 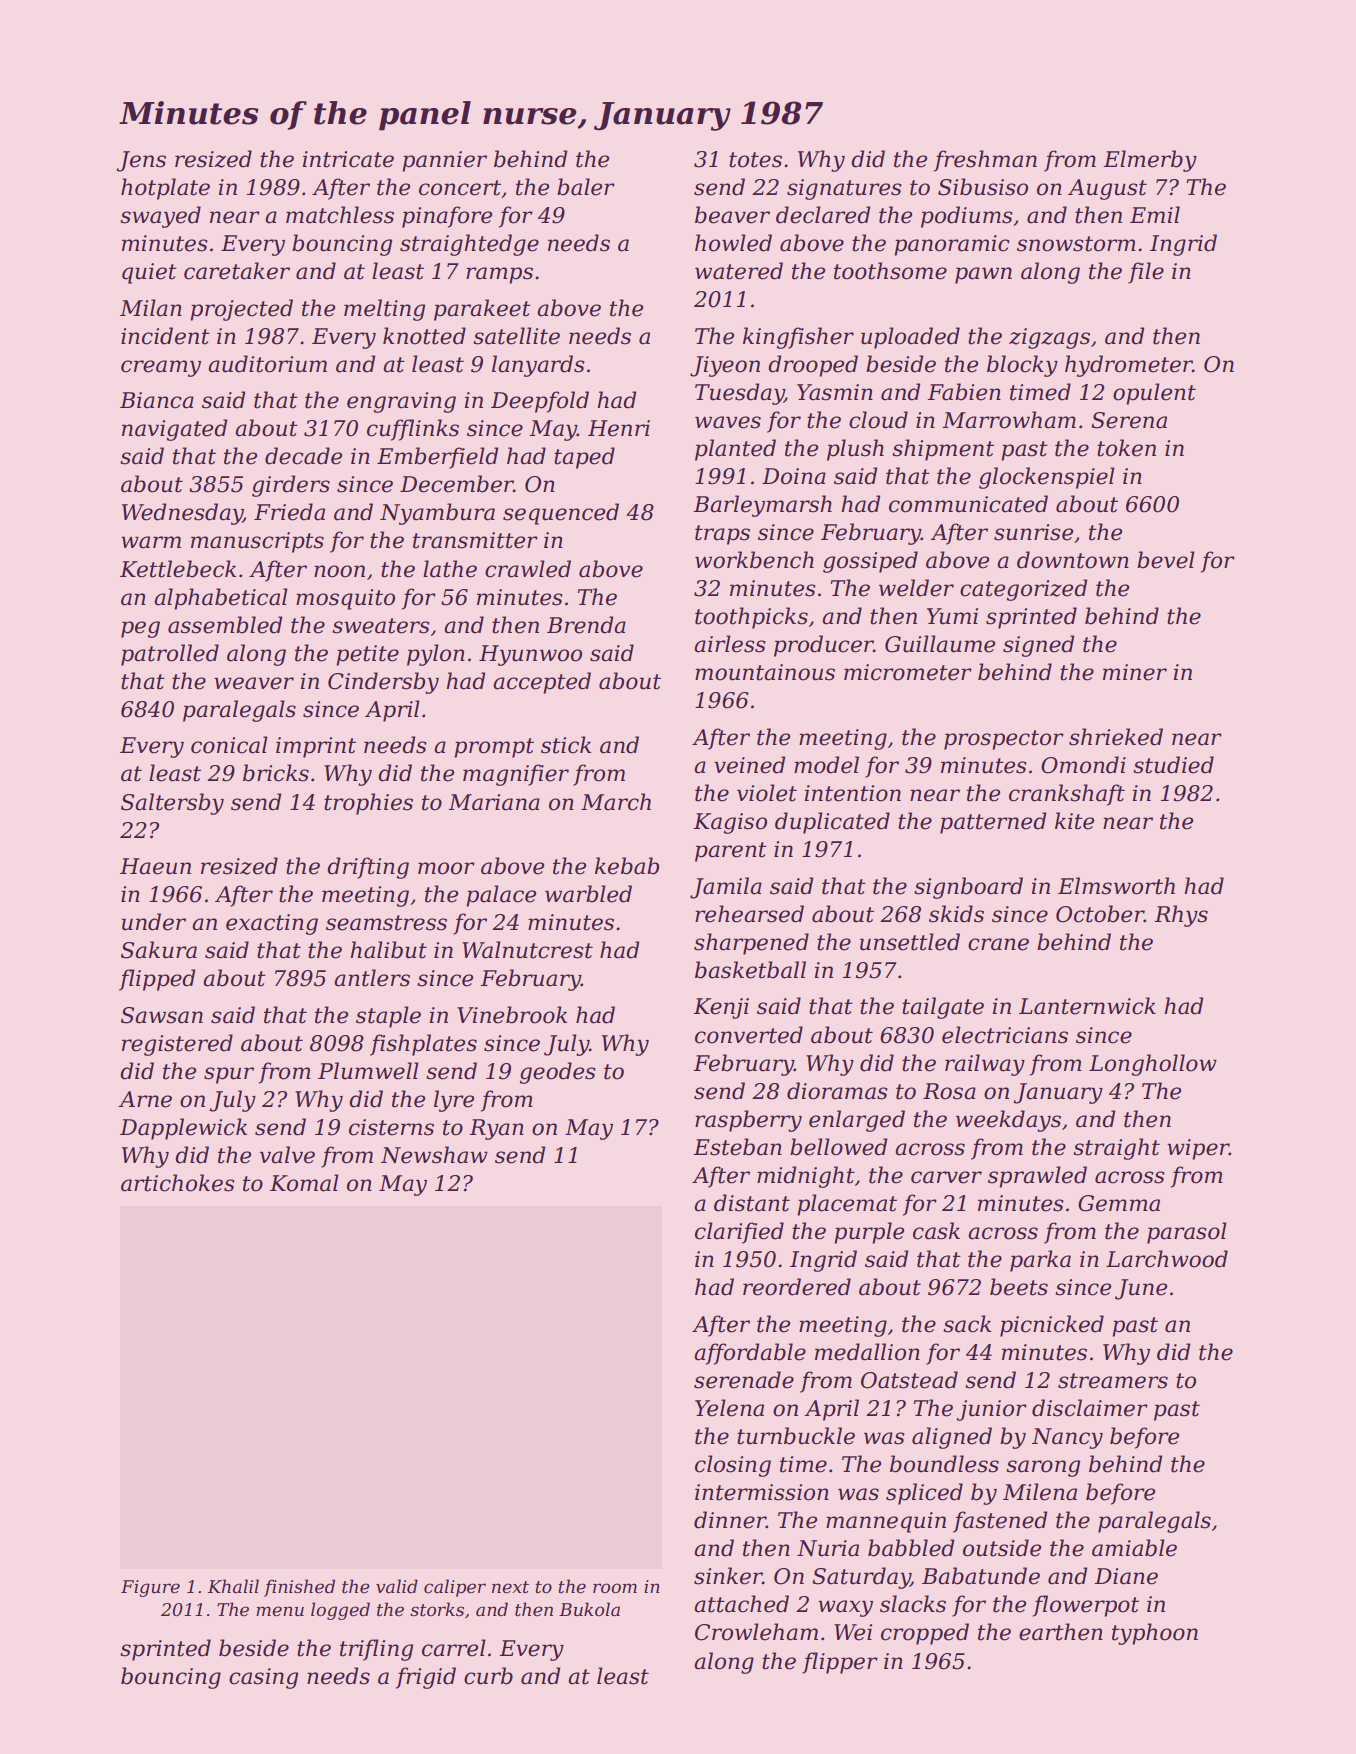 What do you see at coordinates (728, 422) in the screenshot?
I see `waves` at bounding box center [728, 422].
